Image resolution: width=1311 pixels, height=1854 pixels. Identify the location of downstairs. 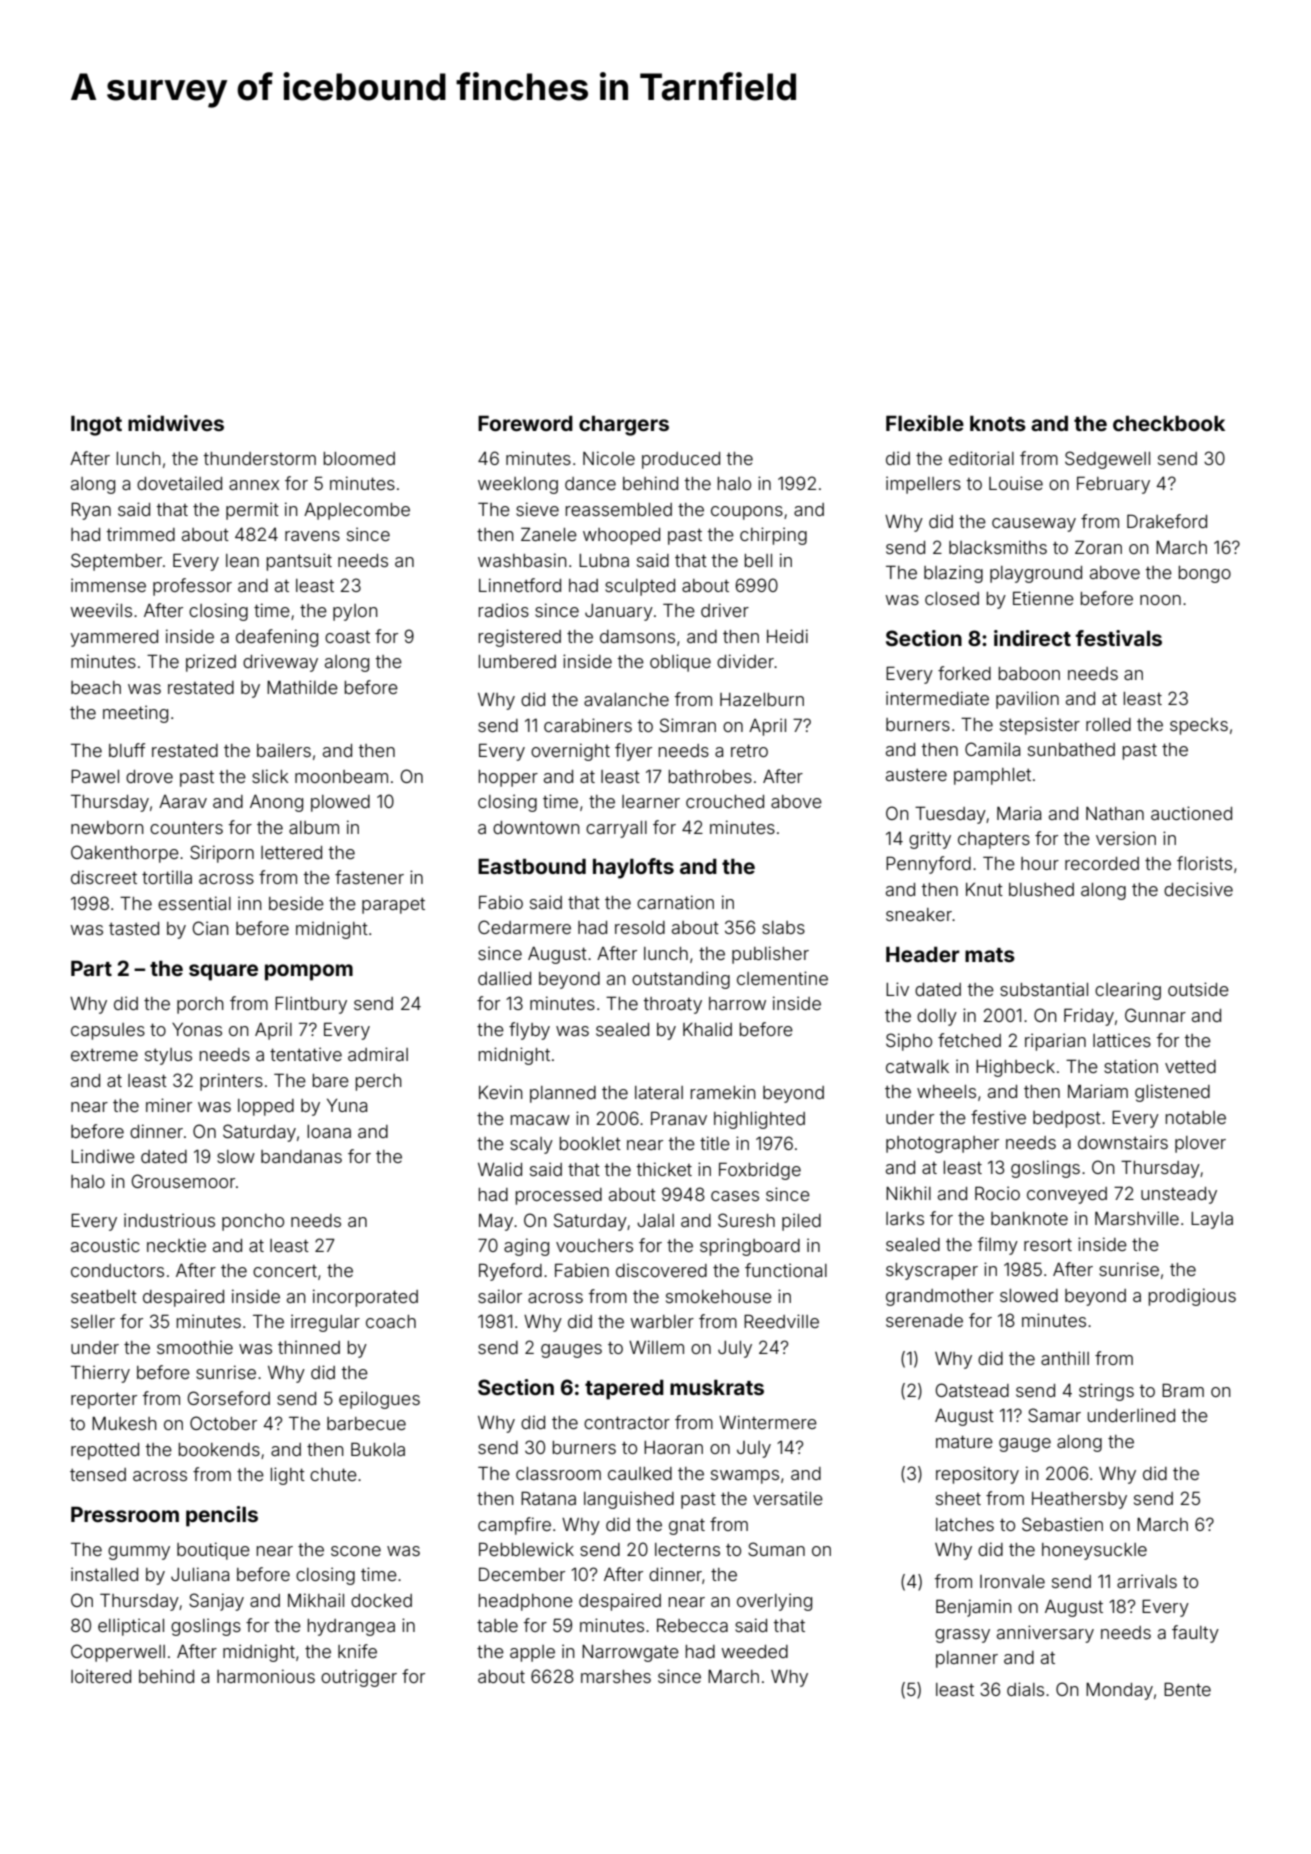
(1123, 1142).
